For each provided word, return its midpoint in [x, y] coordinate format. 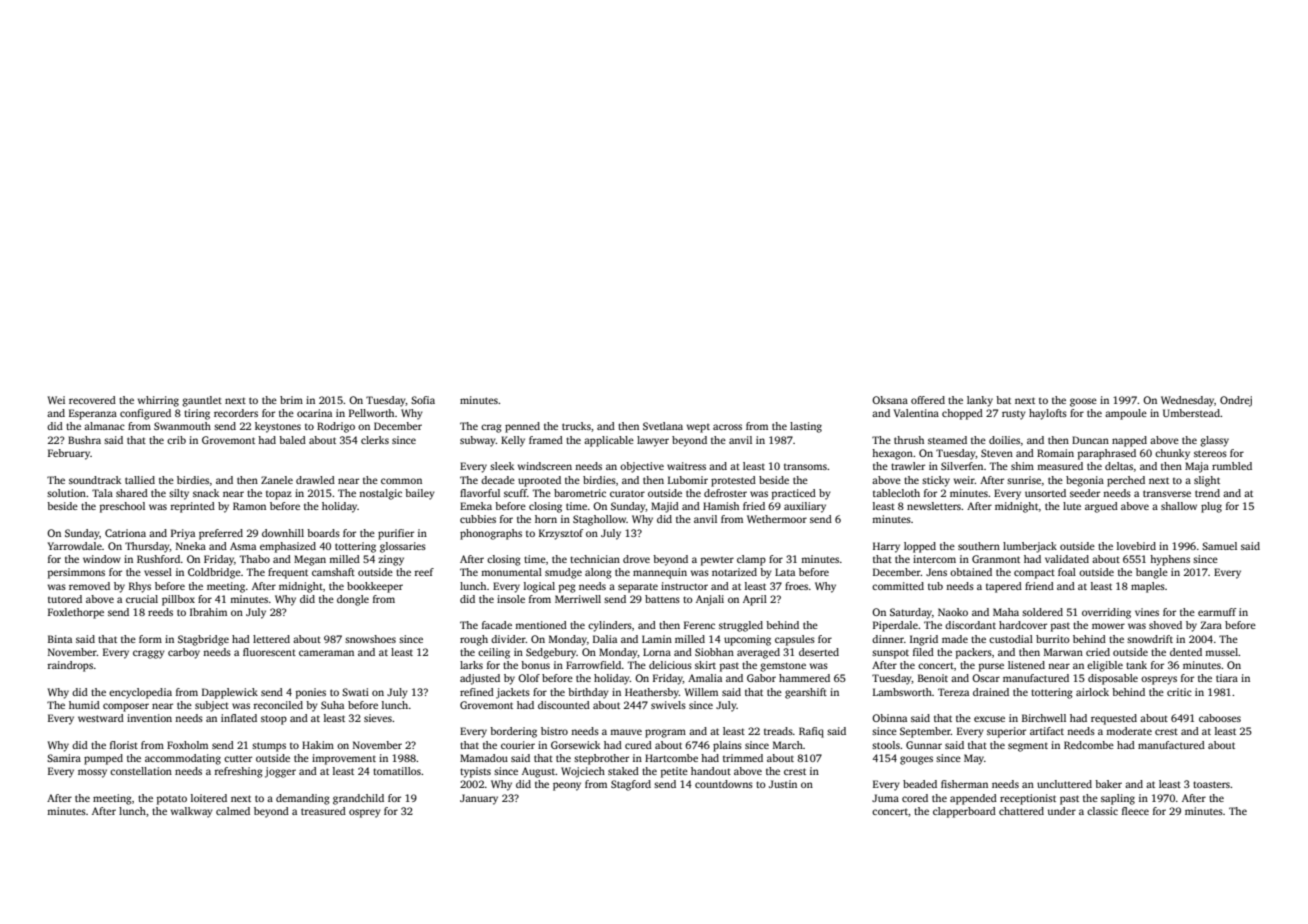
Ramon [249, 506]
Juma [885, 798]
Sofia [423, 400]
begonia [1085, 481]
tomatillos [397, 771]
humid [84, 705]
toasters [1211, 784]
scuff [515, 493]
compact [1034, 574]
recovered [92, 400]
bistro [554, 731]
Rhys [140, 587]
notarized [734, 572]
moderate [1129, 731]
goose [1083, 402]
